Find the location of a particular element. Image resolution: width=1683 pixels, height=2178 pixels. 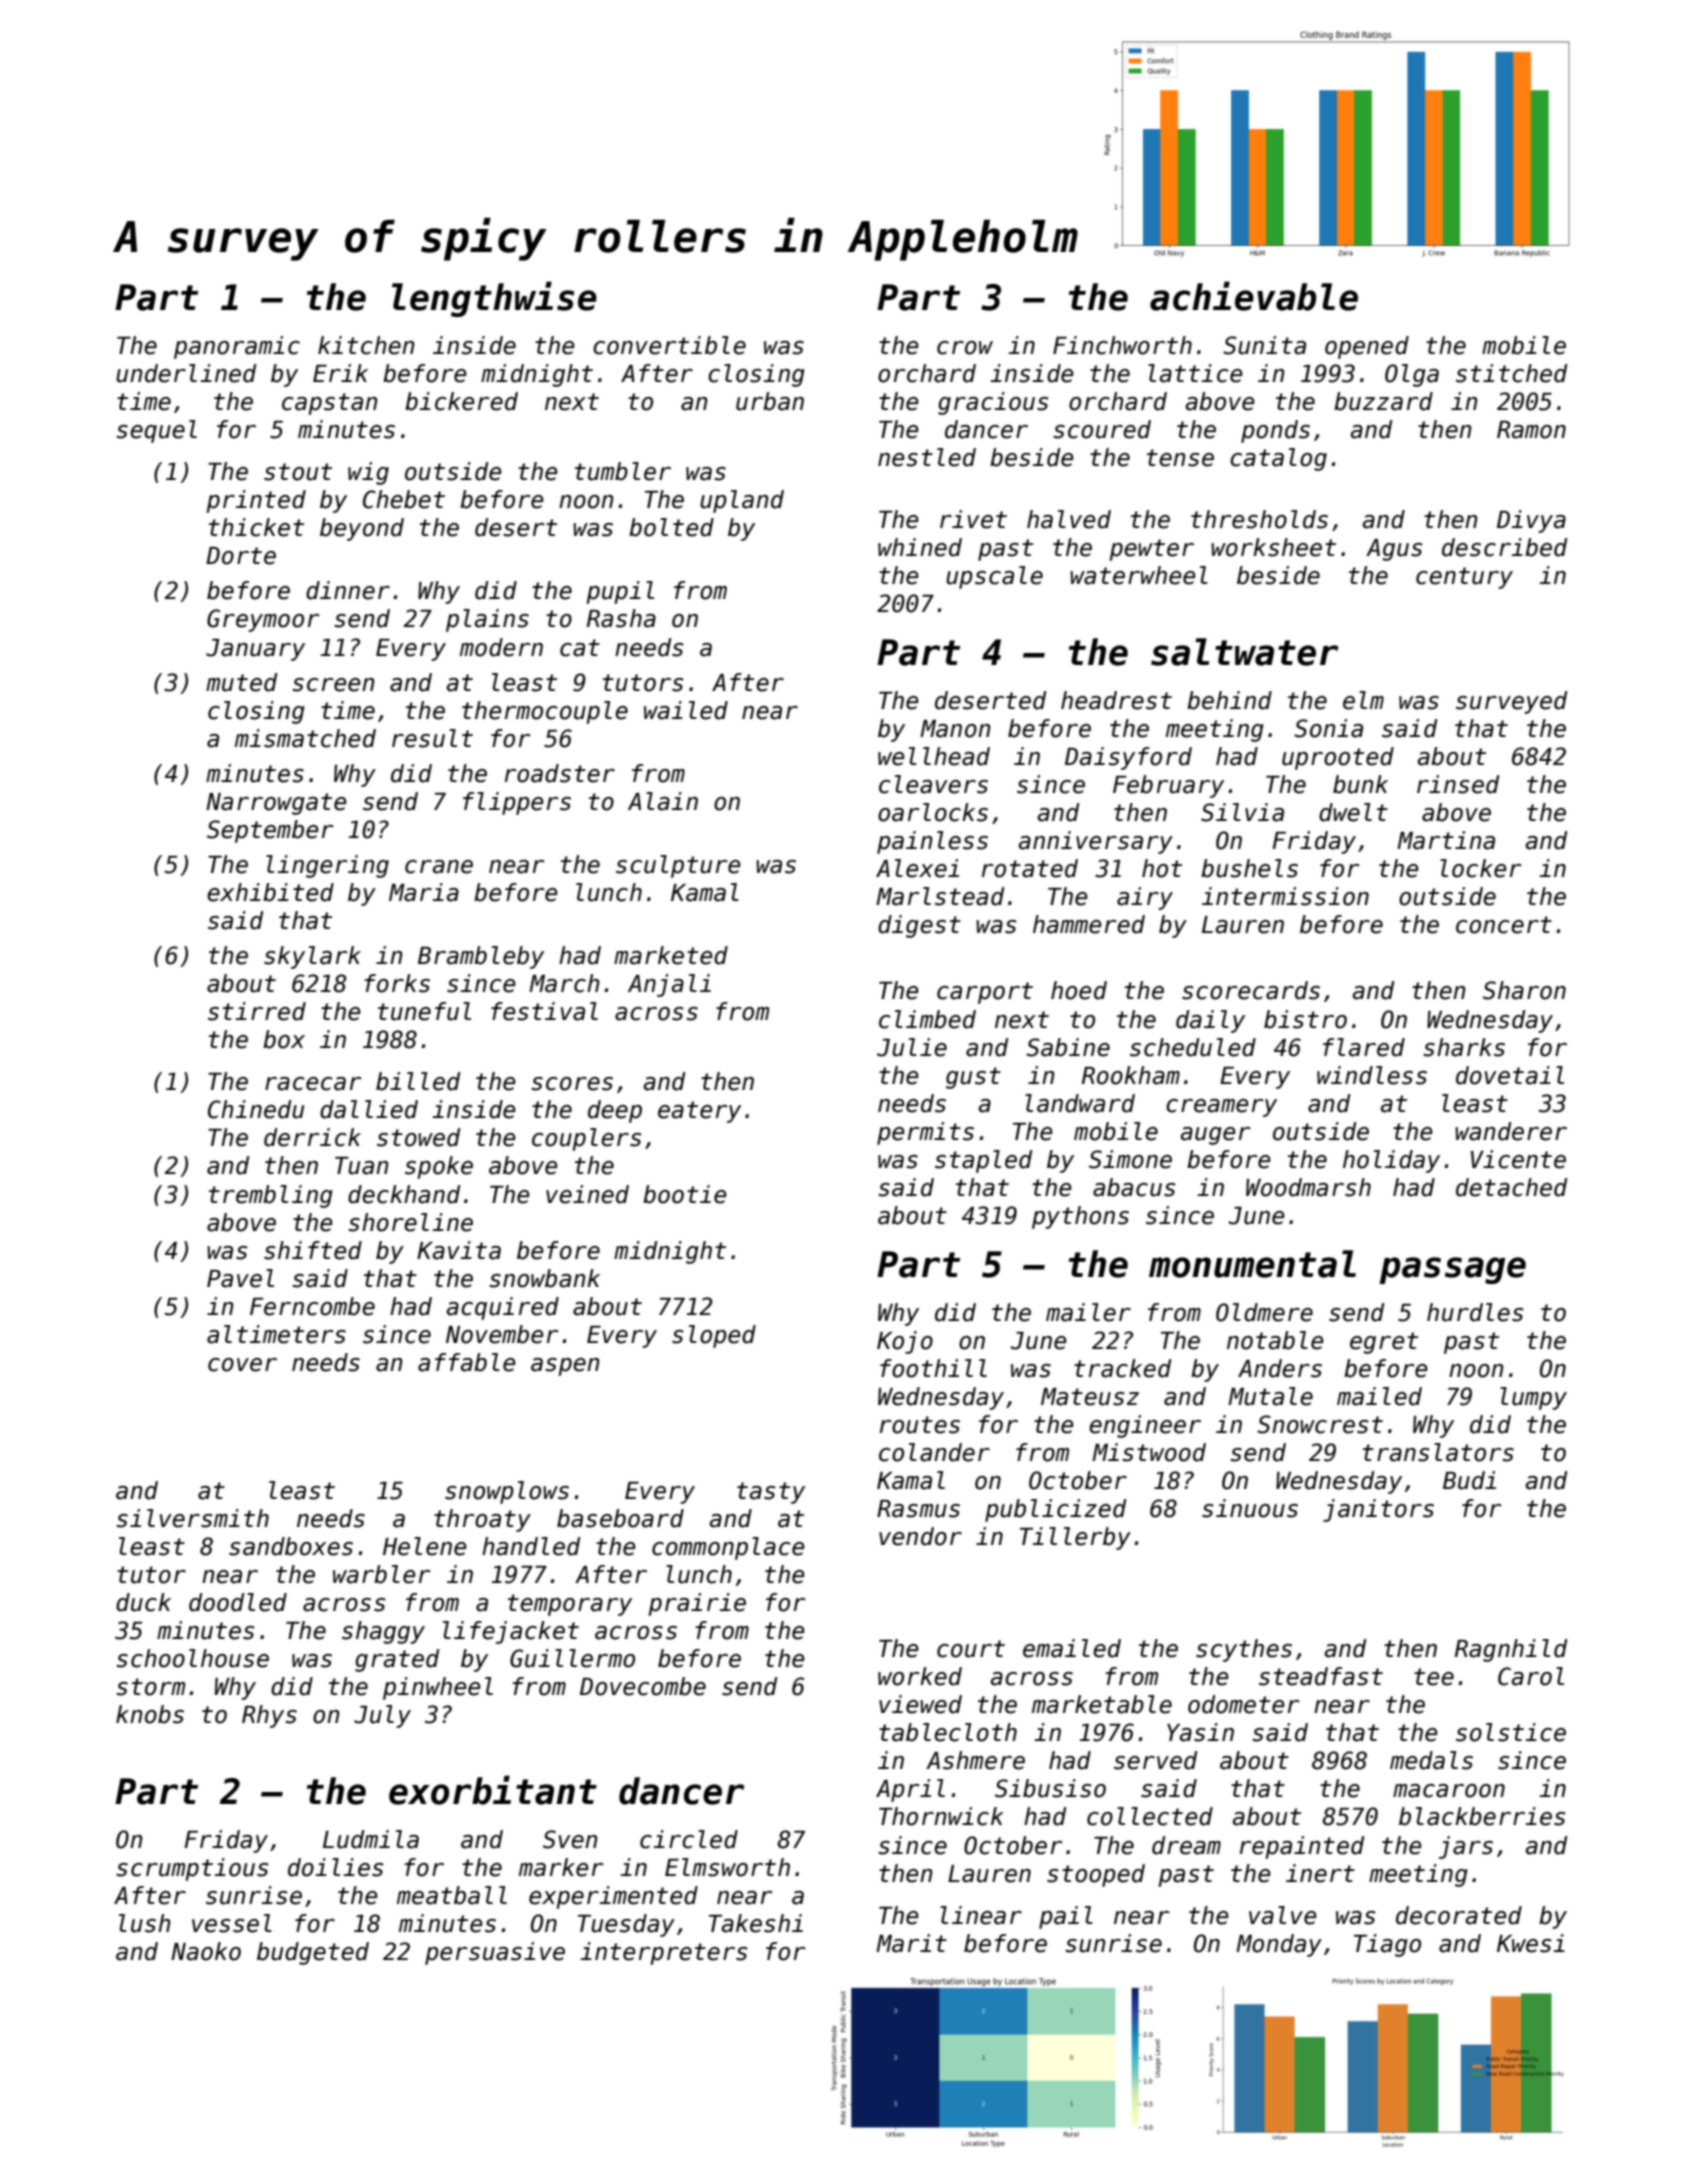

landward is located at coordinates (1080, 1103).
